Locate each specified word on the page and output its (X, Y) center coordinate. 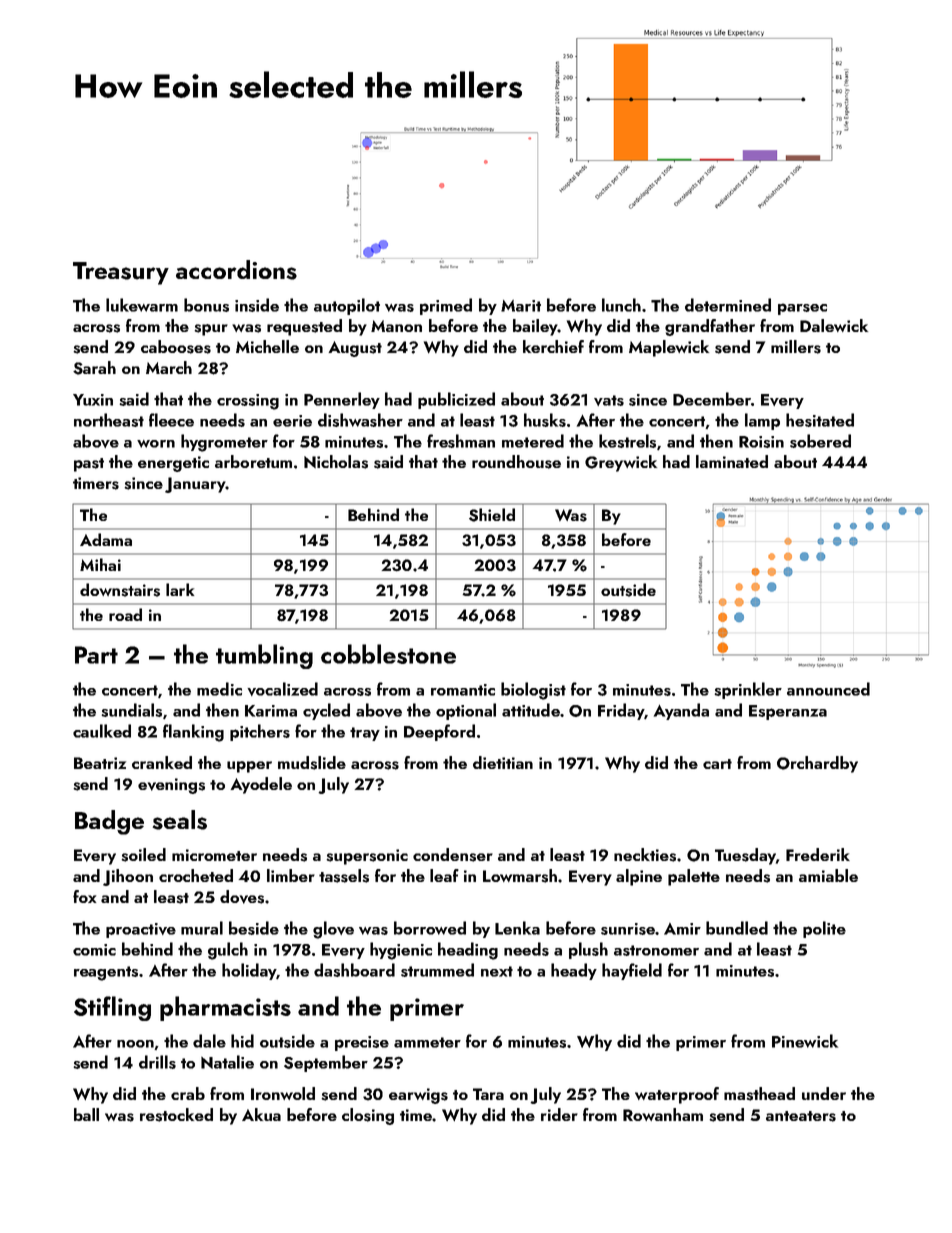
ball (86, 1114)
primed (446, 306)
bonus (206, 305)
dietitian (503, 762)
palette (694, 877)
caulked (102, 731)
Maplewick (669, 348)
